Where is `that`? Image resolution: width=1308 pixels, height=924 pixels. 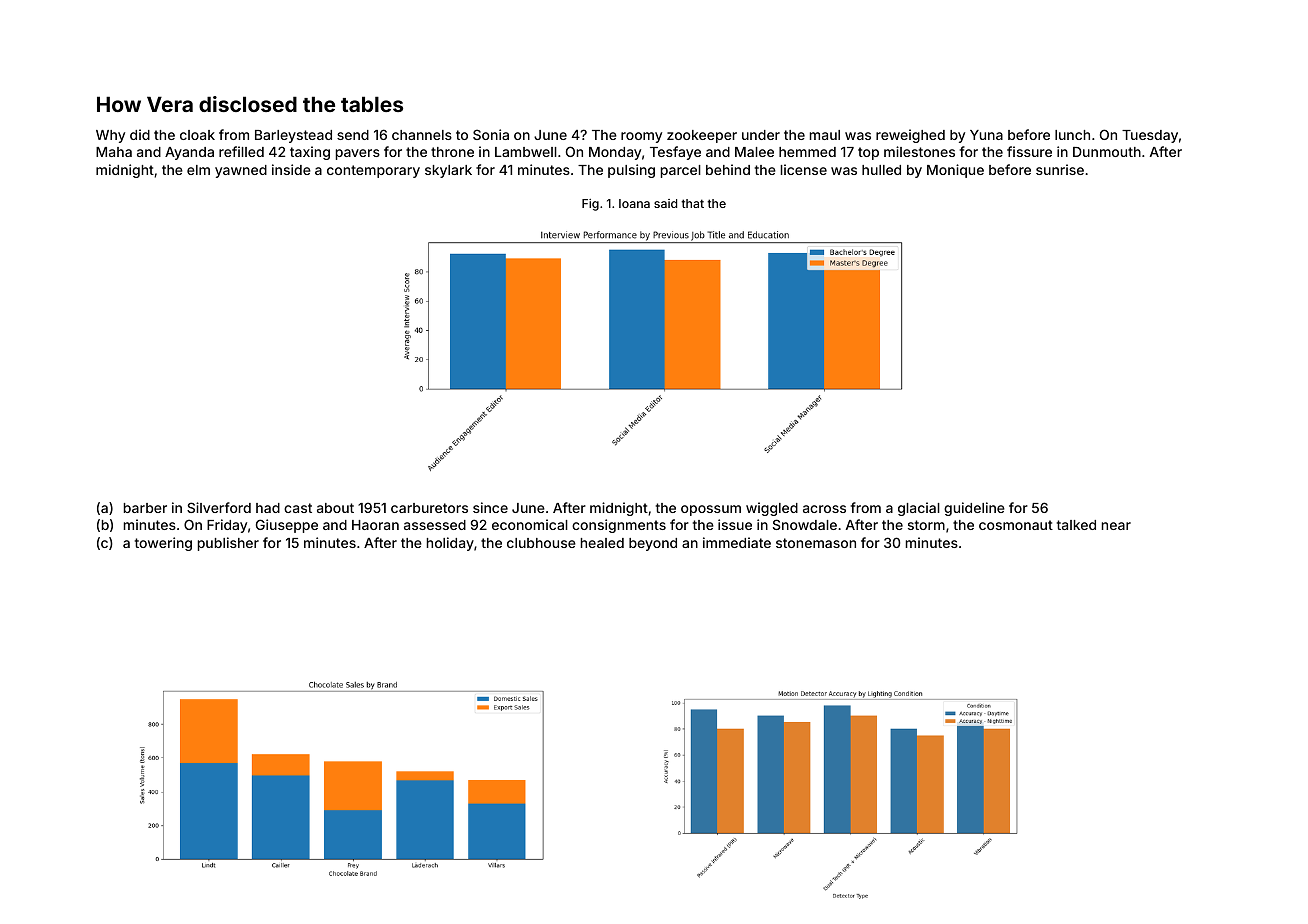
that is located at coordinates (692, 203).
